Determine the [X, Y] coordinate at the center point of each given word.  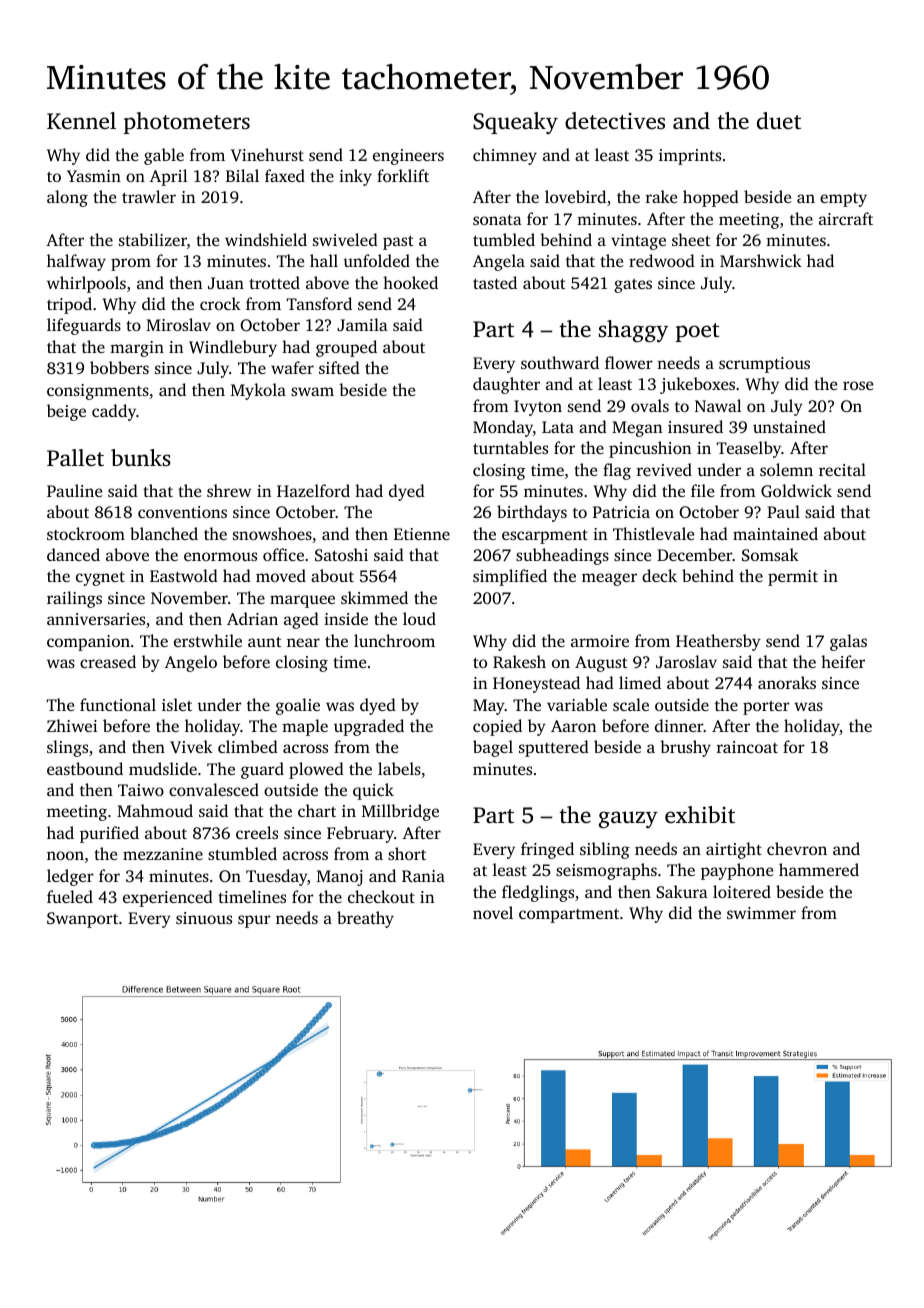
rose [858, 385]
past [398, 243]
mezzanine [163, 854]
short [407, 853]
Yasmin [94, 176]
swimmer [761, 913]
